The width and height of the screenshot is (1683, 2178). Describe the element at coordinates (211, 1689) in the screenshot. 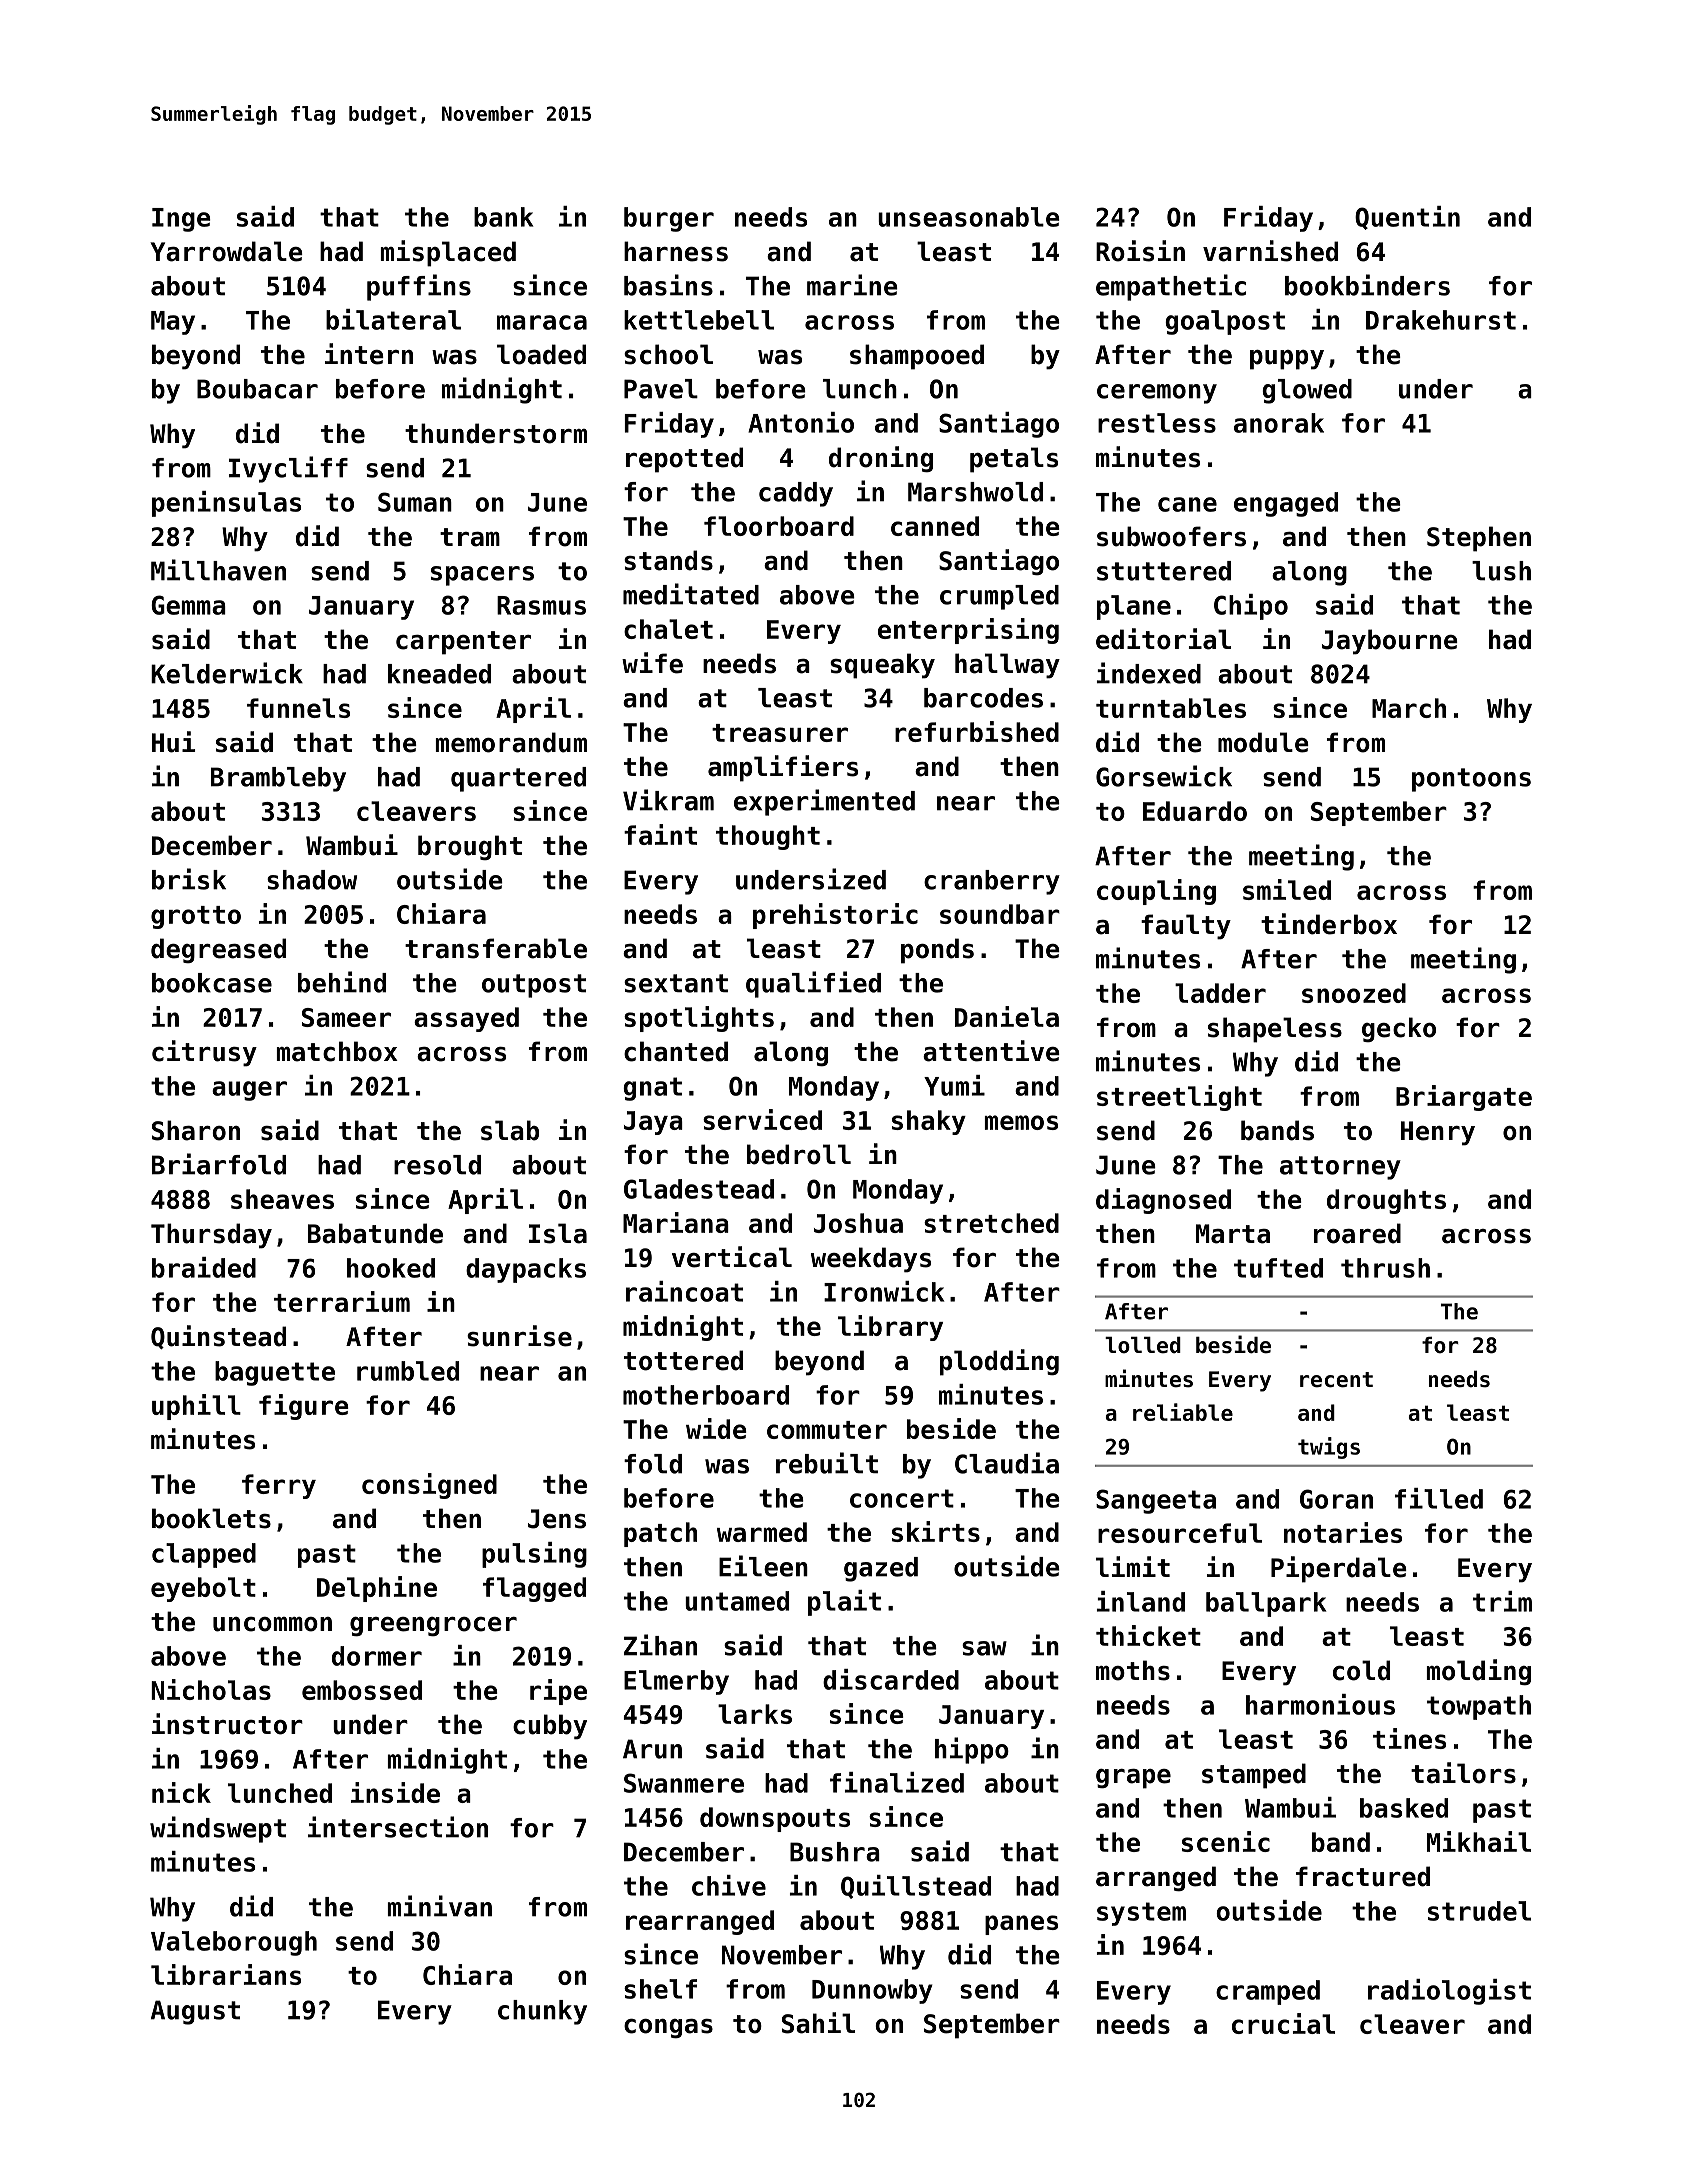

I see `Nicholas` at that location.
